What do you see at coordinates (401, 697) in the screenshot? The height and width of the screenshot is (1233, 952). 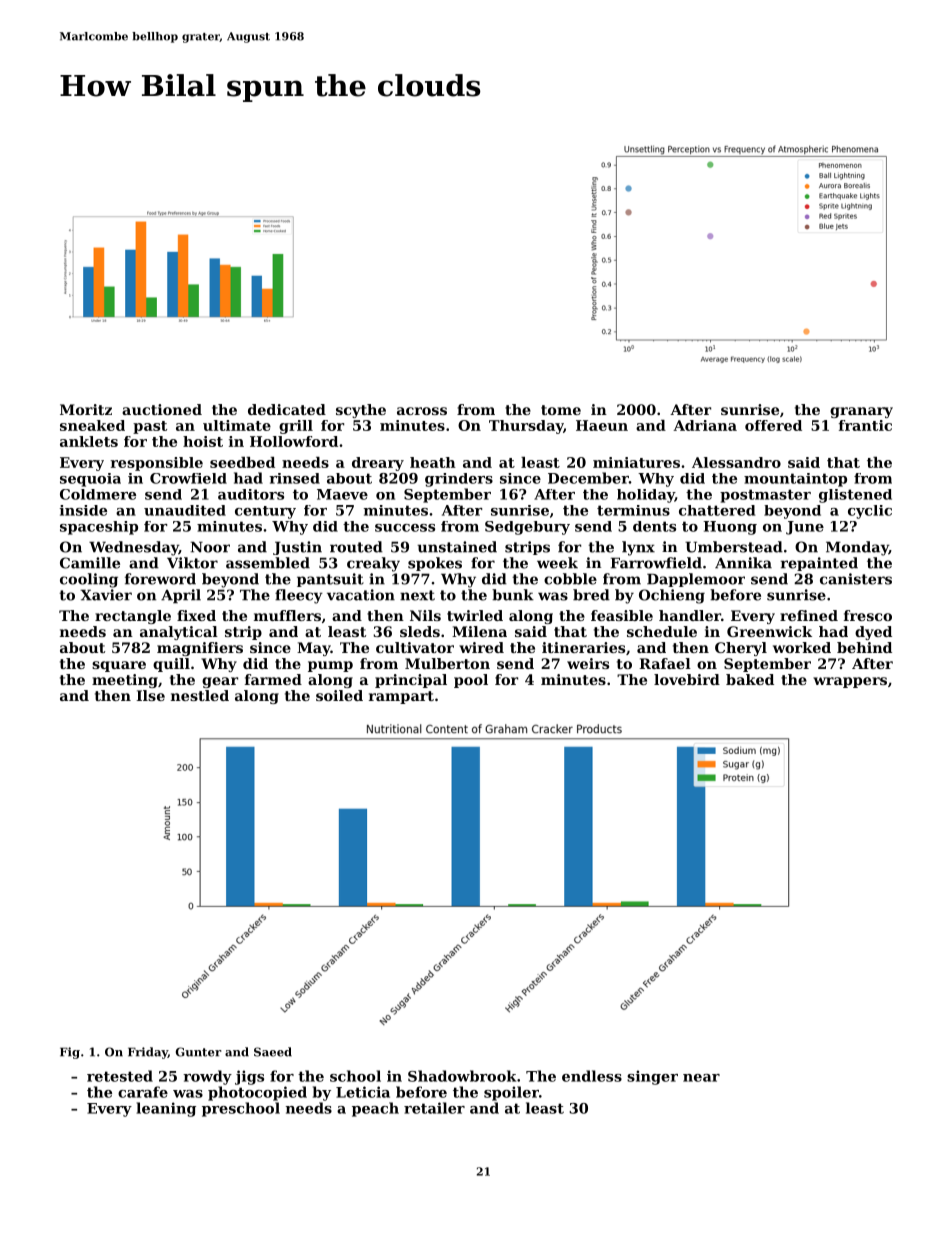 I see `rampart` at bounding box center [401, 697].
